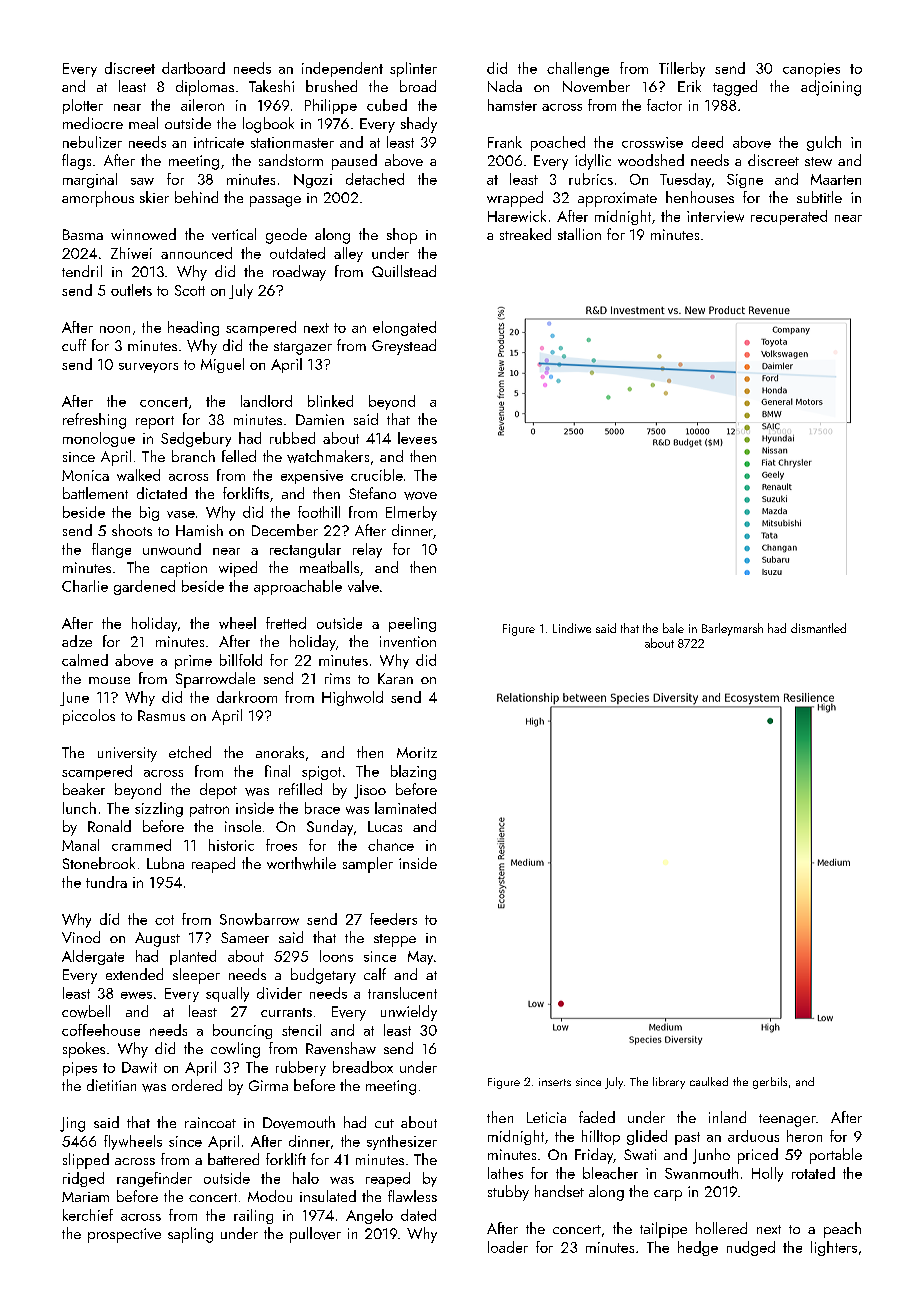  Describe the element at coordinates (172, 549) in the screenshot. I see `unwound` at that location.
